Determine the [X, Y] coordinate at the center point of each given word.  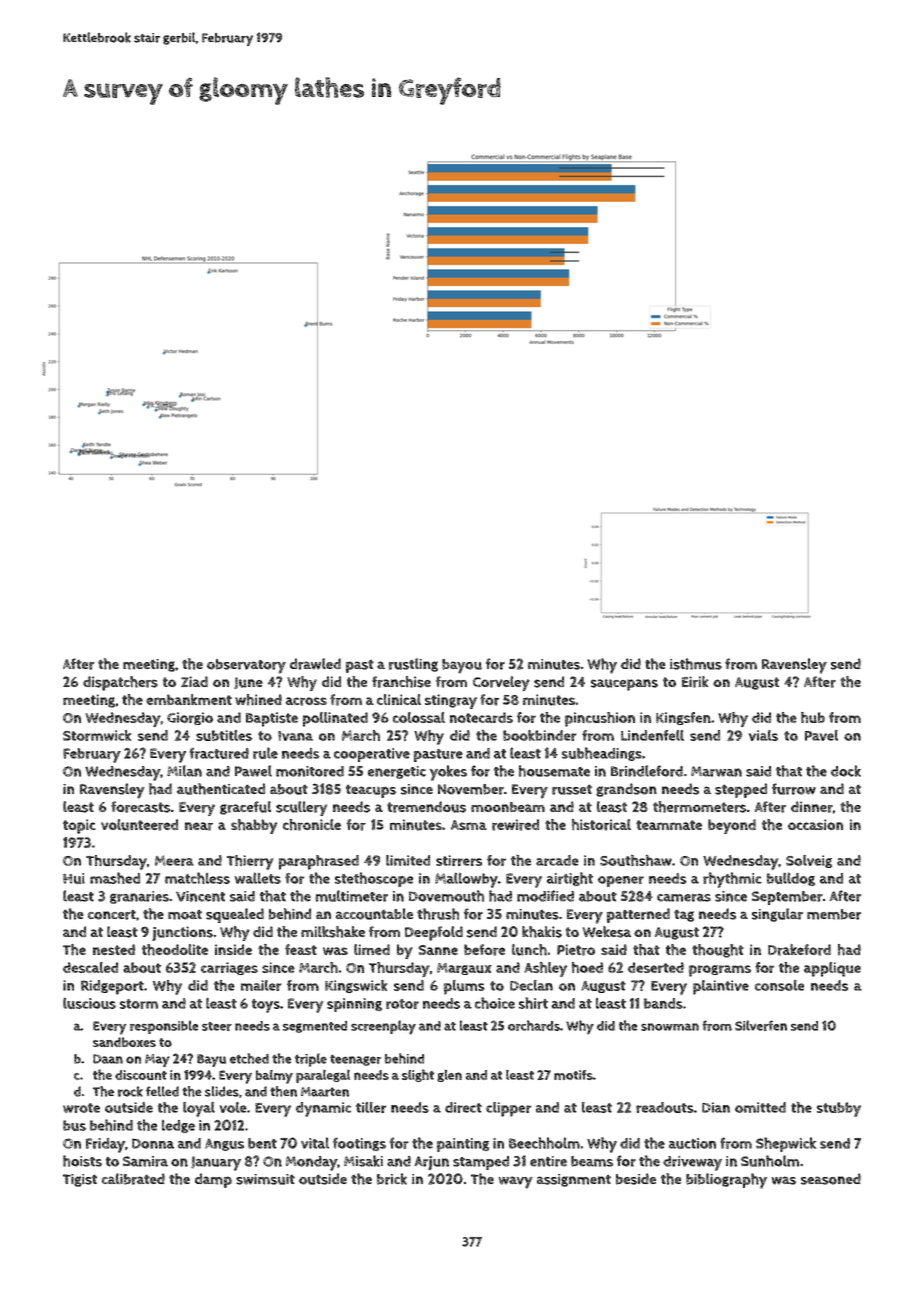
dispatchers [120, 683]
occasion [815, 824]
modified [545, 896]
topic [79, 826]
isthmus [696, 664]
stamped [481, 1163]
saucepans [624, 685]
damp [213, 1180]
